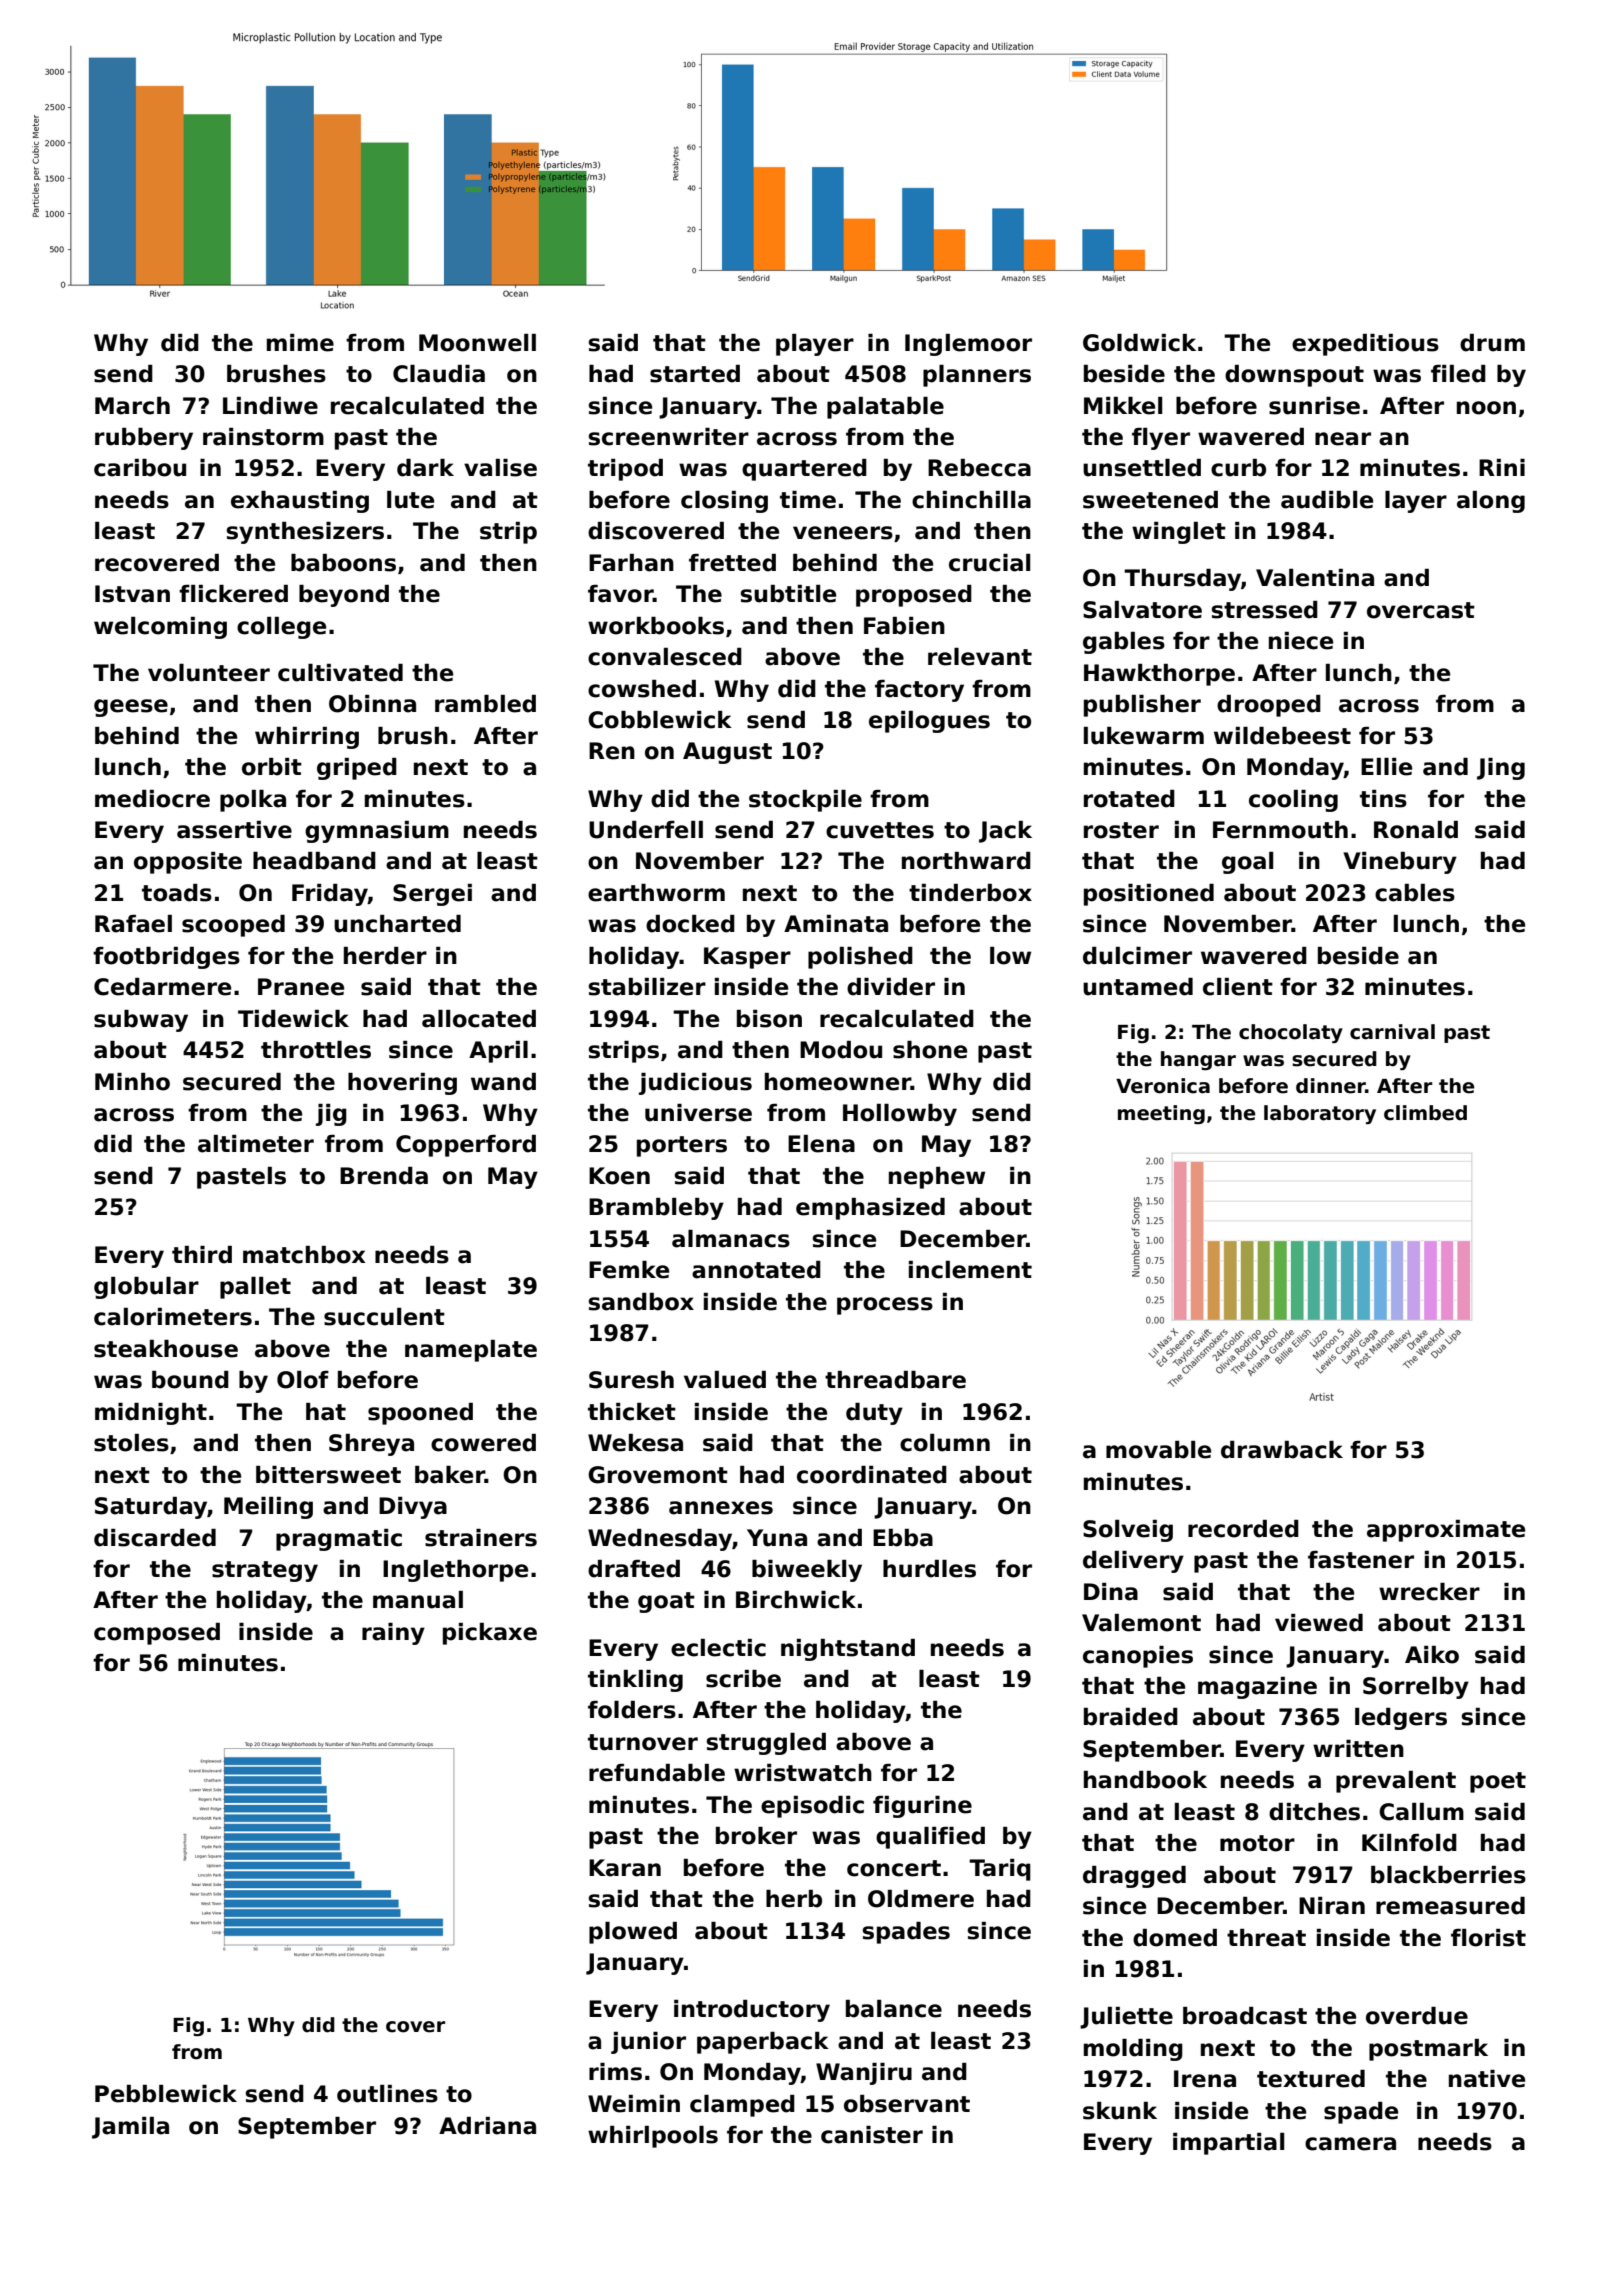 Image resolution: width=1620 pixels, height=2292 pixels. What do you see at coordinates (132, 1082) in the screenshot?
I see `Minho` at bounding box center [132, 1082].
